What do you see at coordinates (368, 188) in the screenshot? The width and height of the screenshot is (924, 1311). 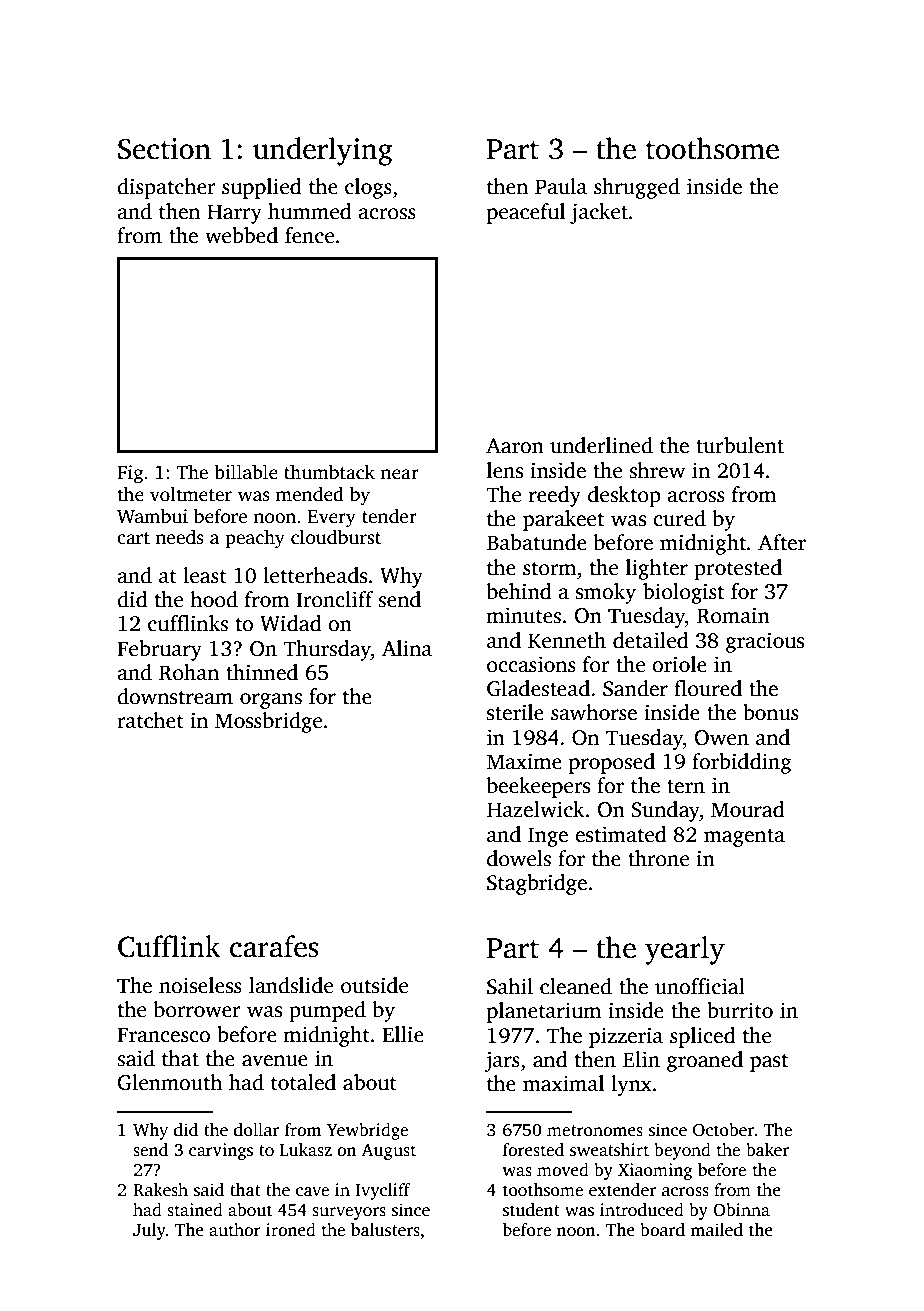 I see `clogs` at bounding box center [368, 188].
